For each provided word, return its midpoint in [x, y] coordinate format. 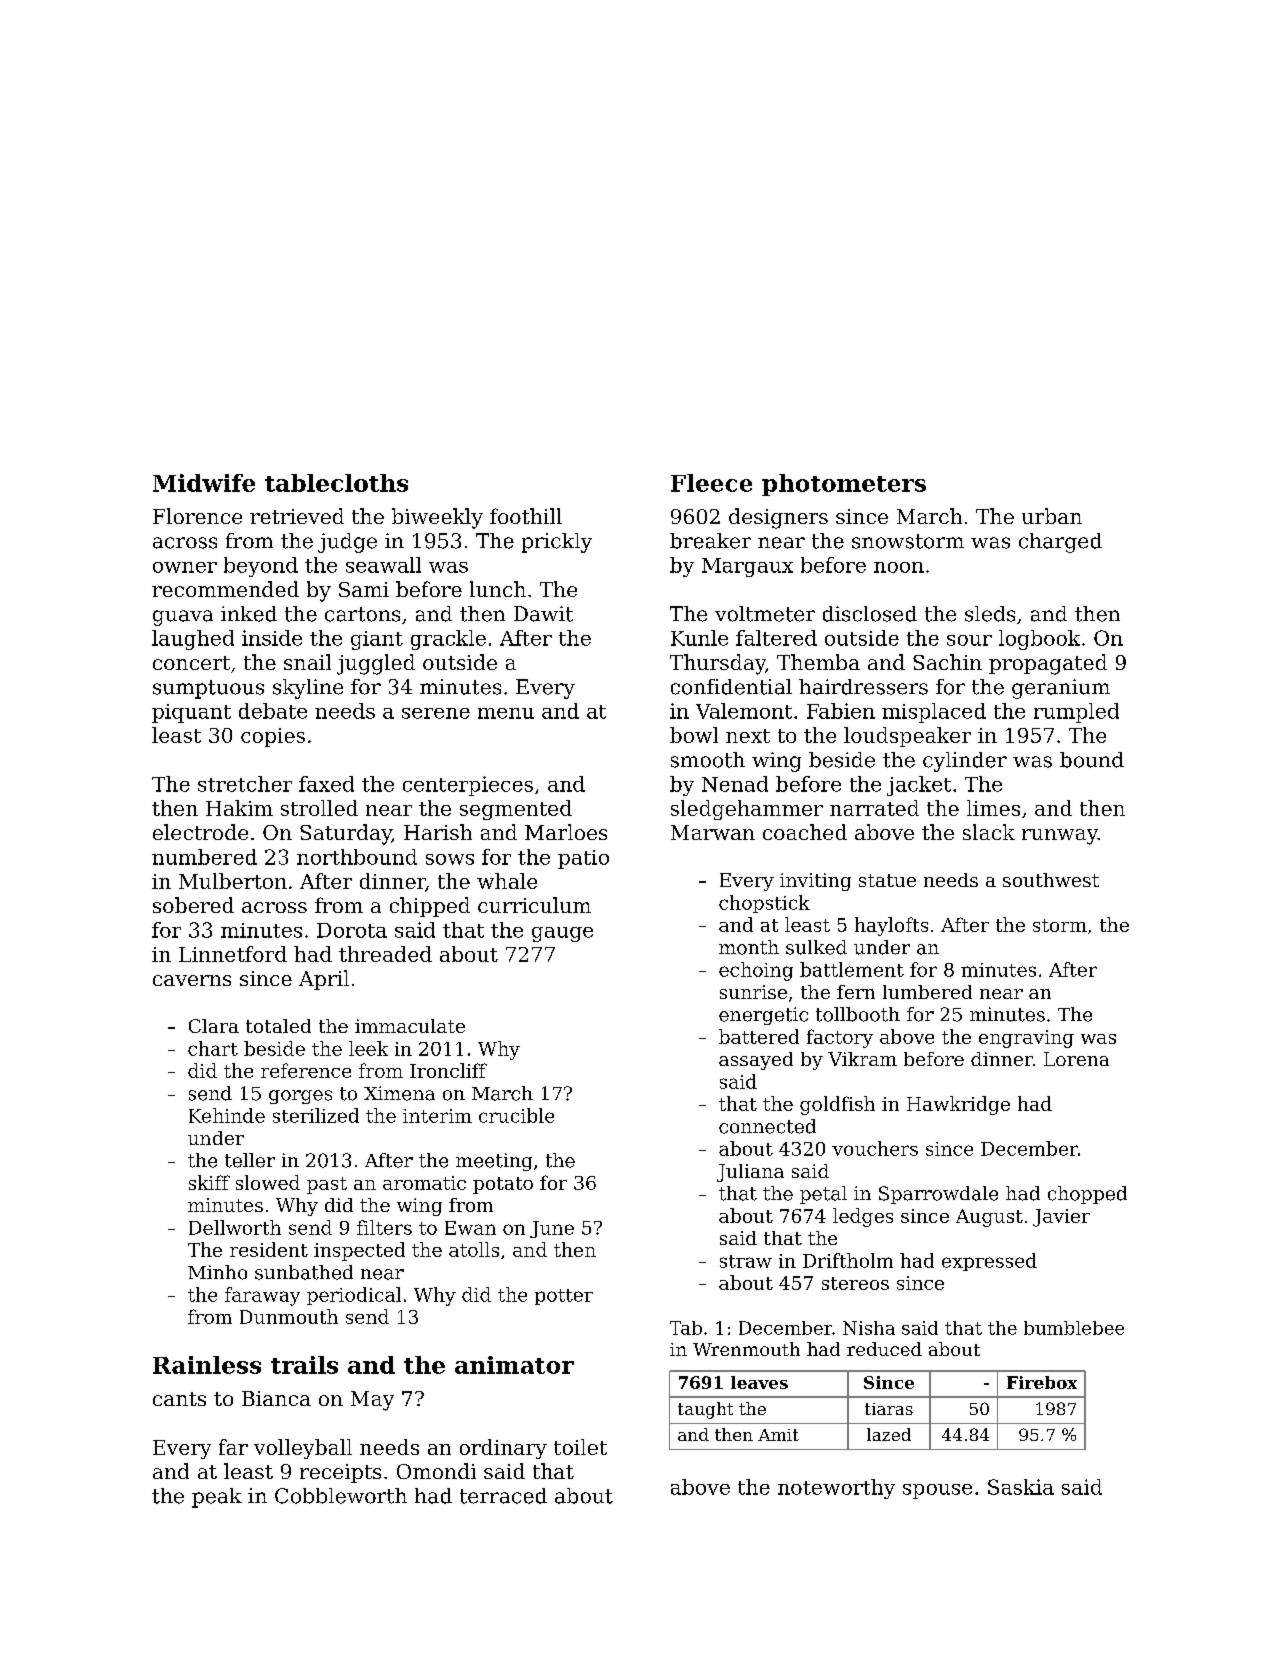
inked [249, 614]
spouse [937, 1491]
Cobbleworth [341, 1496]
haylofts [891, 926]
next [748, 736]
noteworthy [836, 1489]
